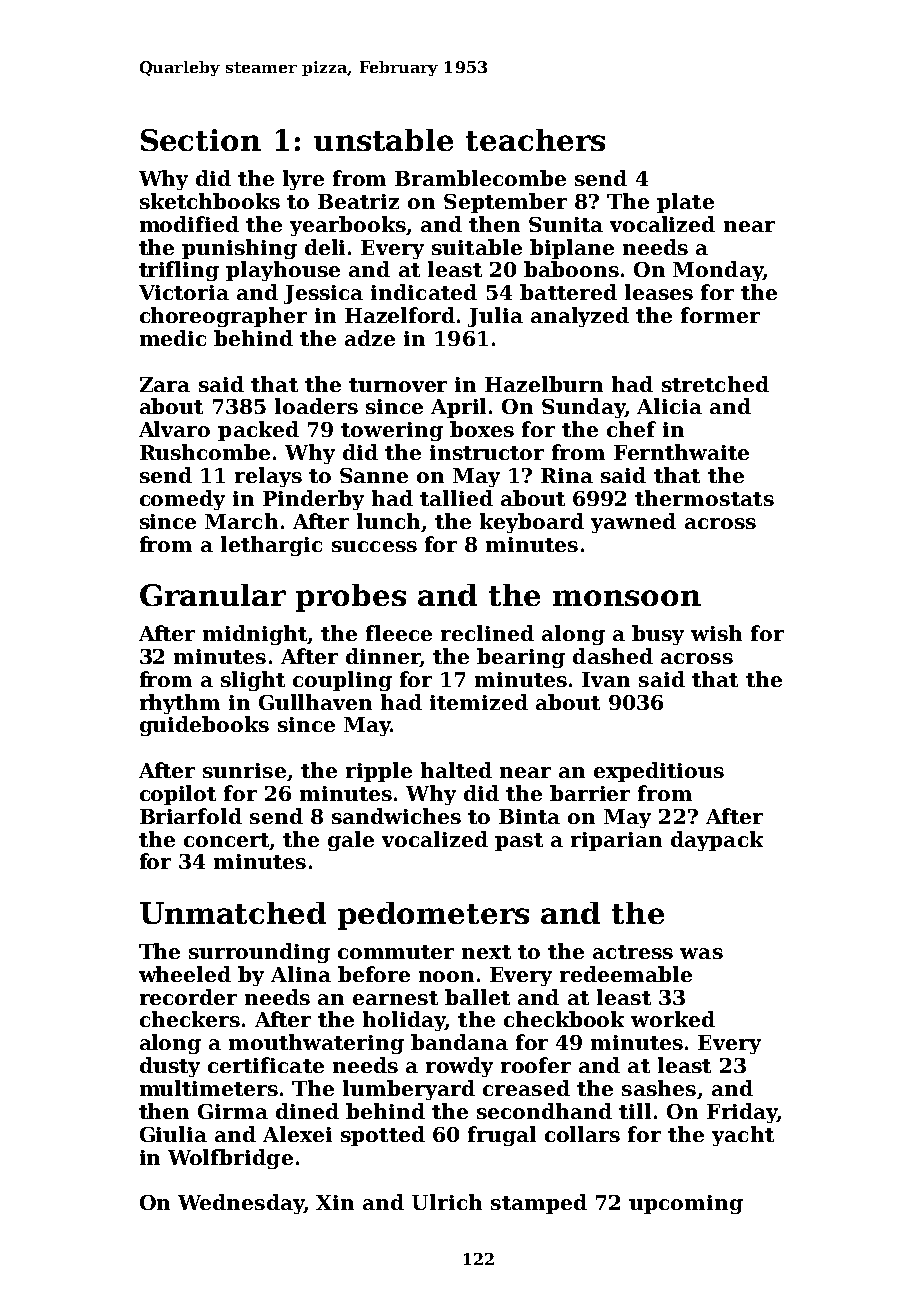 This screenshot has height=1314, width=924. Describe the element at coordinates (351, 841) in the screenshot. I see `gale` at that location.
